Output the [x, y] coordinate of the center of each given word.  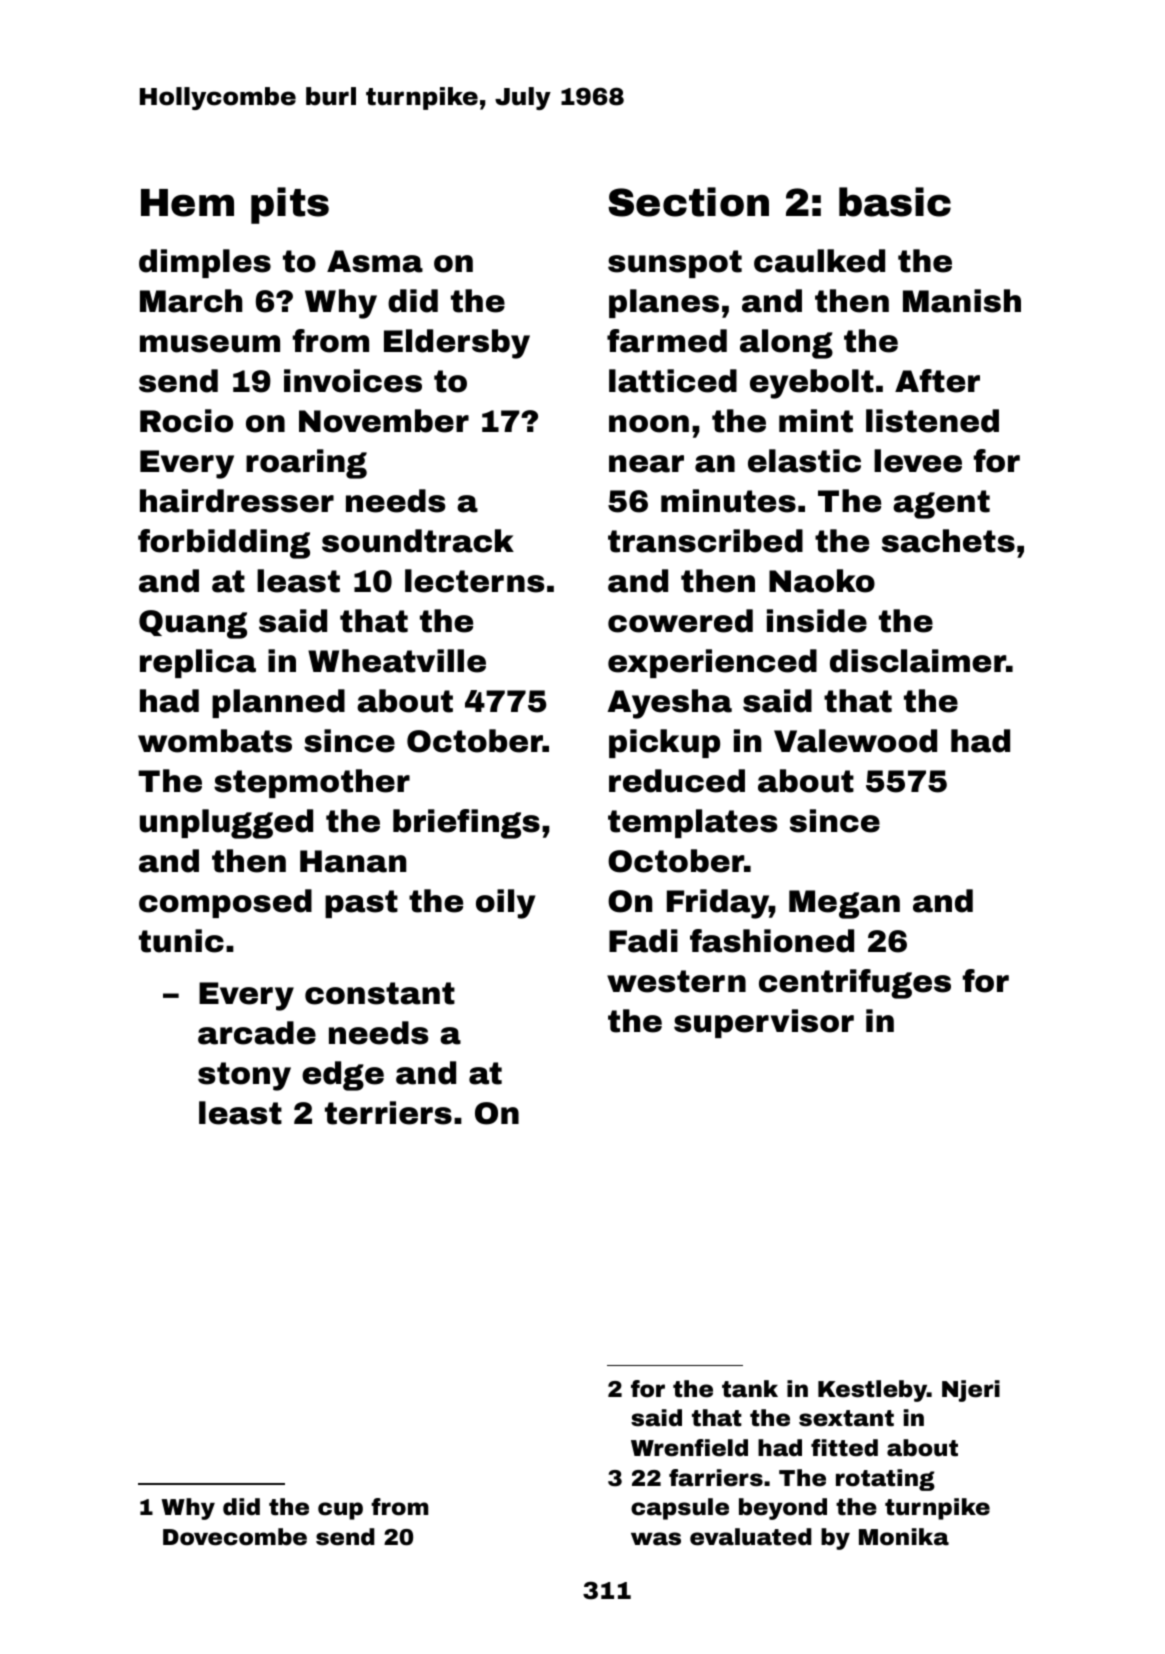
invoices [353, 381]
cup [340, 1511]
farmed [667, 341]
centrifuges [855, 984]
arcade [257, 1033]
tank [750, 1389]
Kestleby [872, 1391]
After [937, 381]
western [676, 981]
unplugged [226, 824]
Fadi [643, 941]
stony [244, 1076]
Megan [844, 904]
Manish [962, 301]
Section [688, 202]
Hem [187, 203]
